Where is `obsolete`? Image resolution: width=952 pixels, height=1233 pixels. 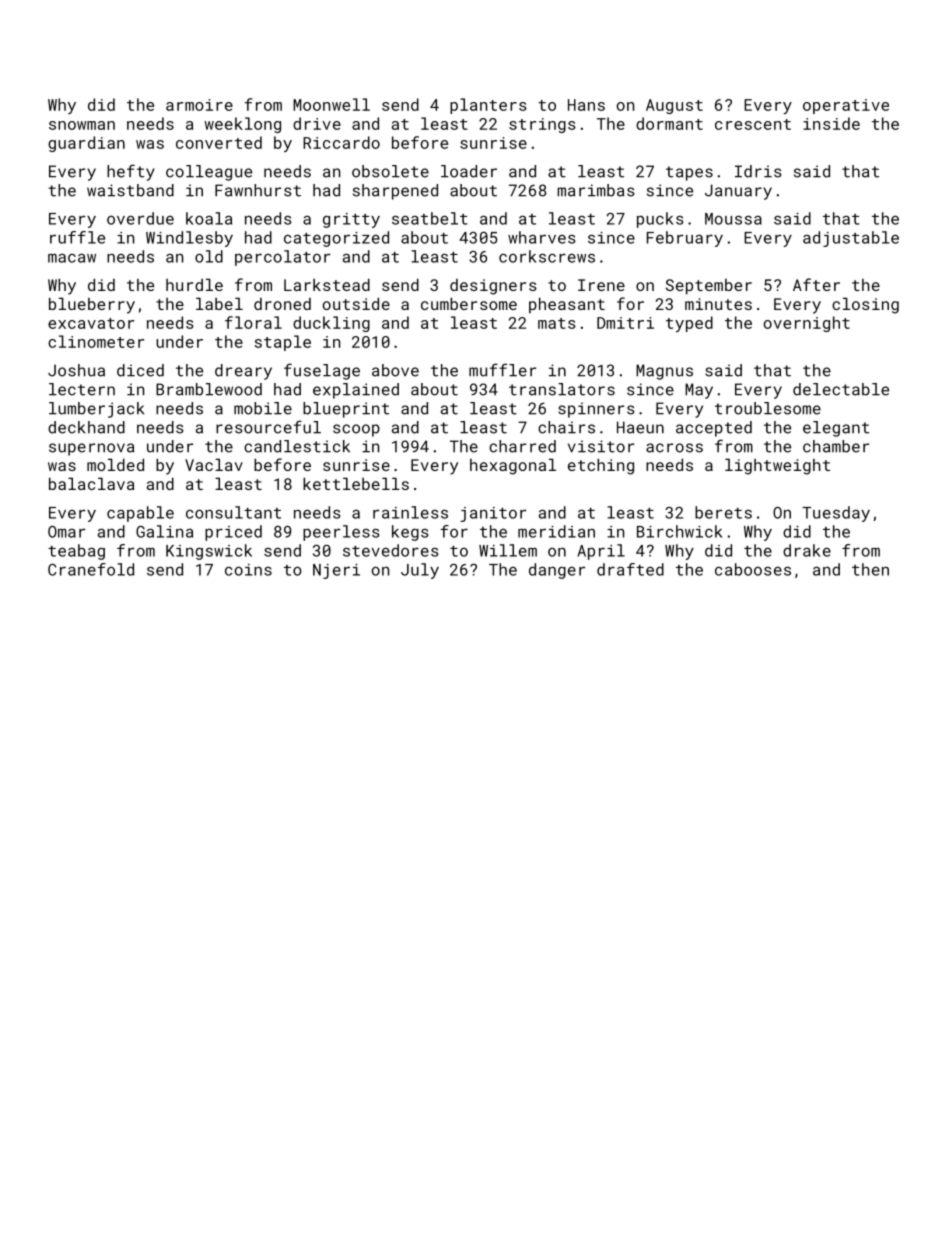 obsolete is located at coordinates (390, 171).
